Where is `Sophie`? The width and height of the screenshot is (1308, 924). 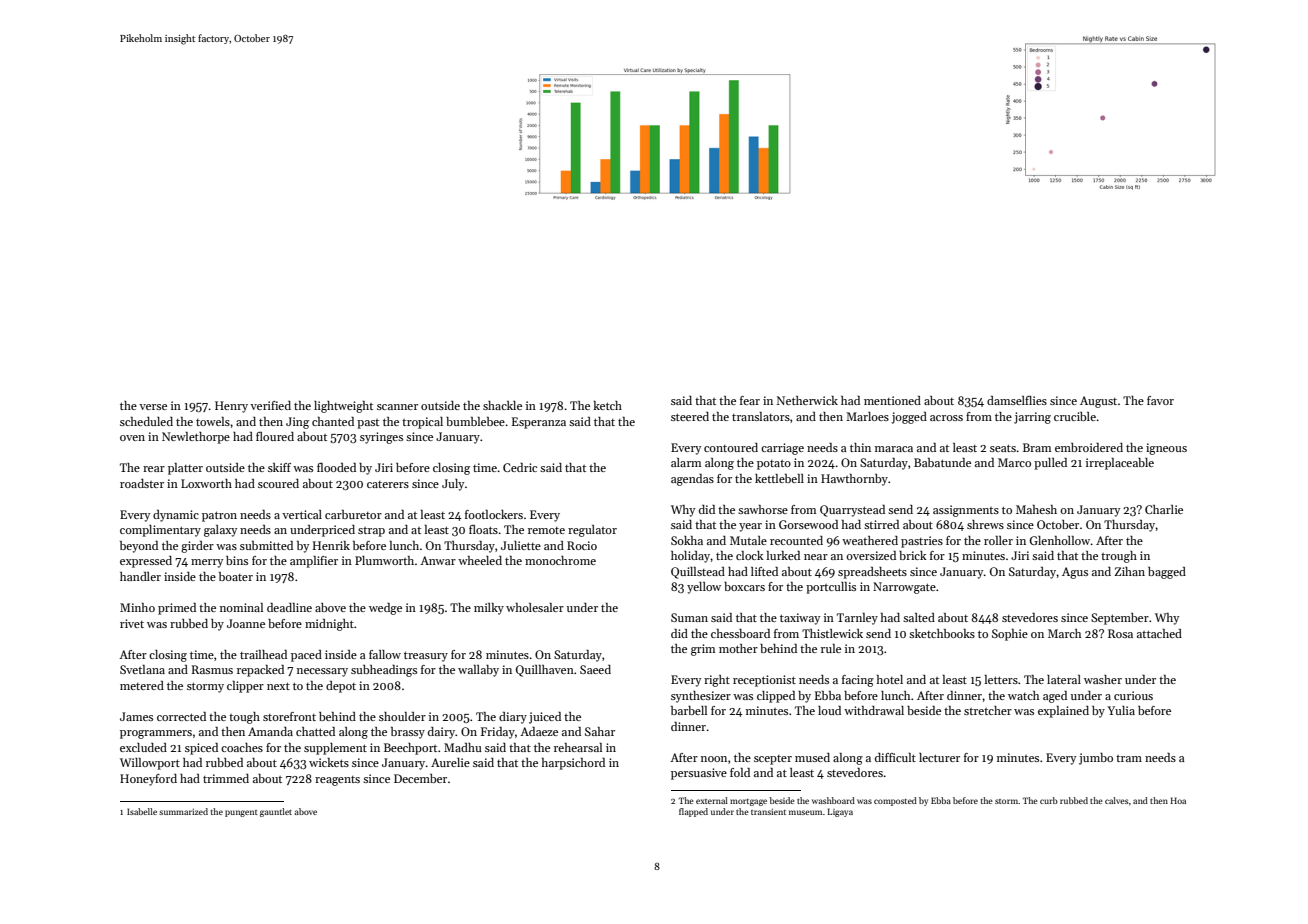 Sophie is located at coordinates (1010, 635).
